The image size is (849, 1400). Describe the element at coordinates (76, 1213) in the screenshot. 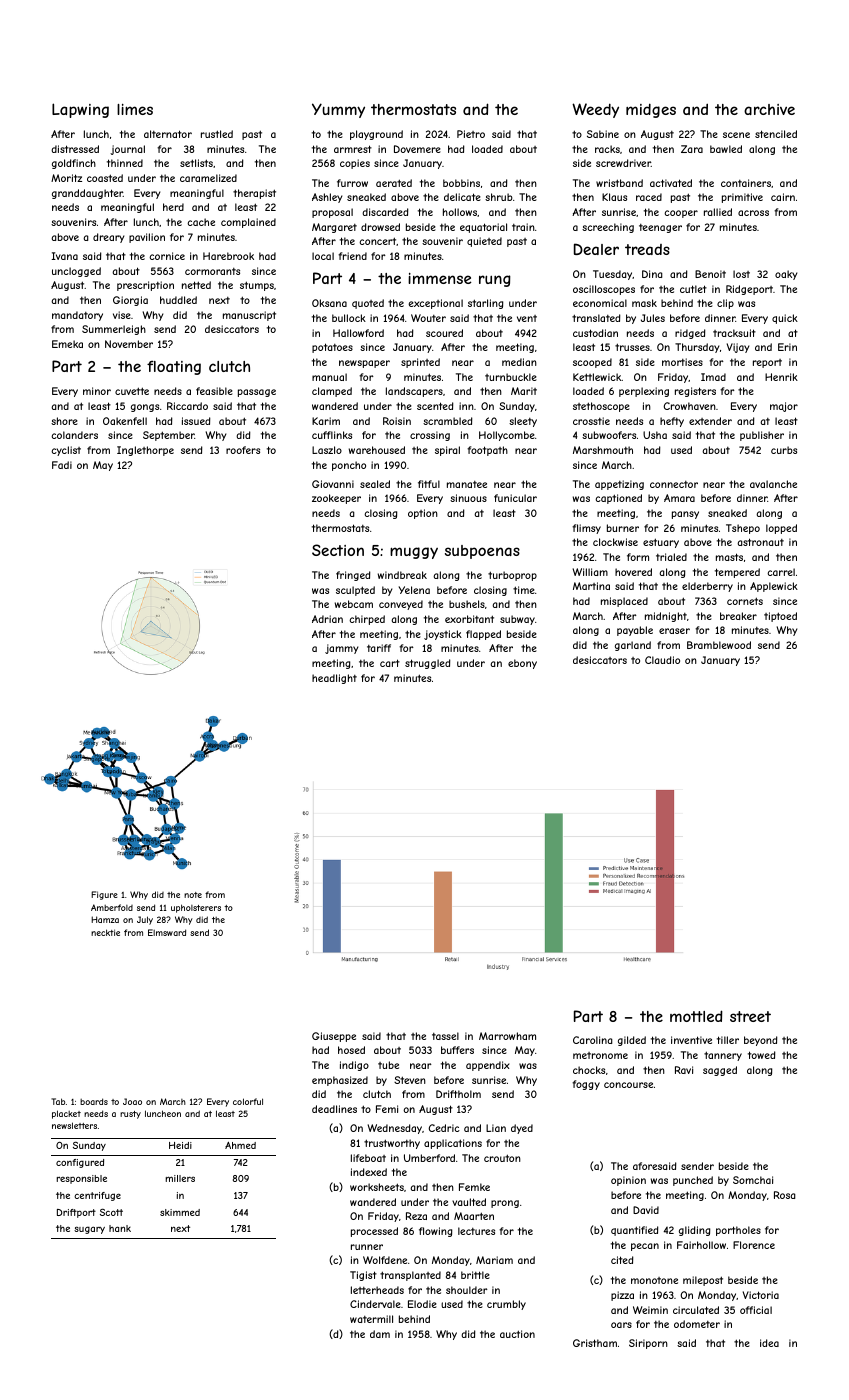

I see `Driftport` at that location.
